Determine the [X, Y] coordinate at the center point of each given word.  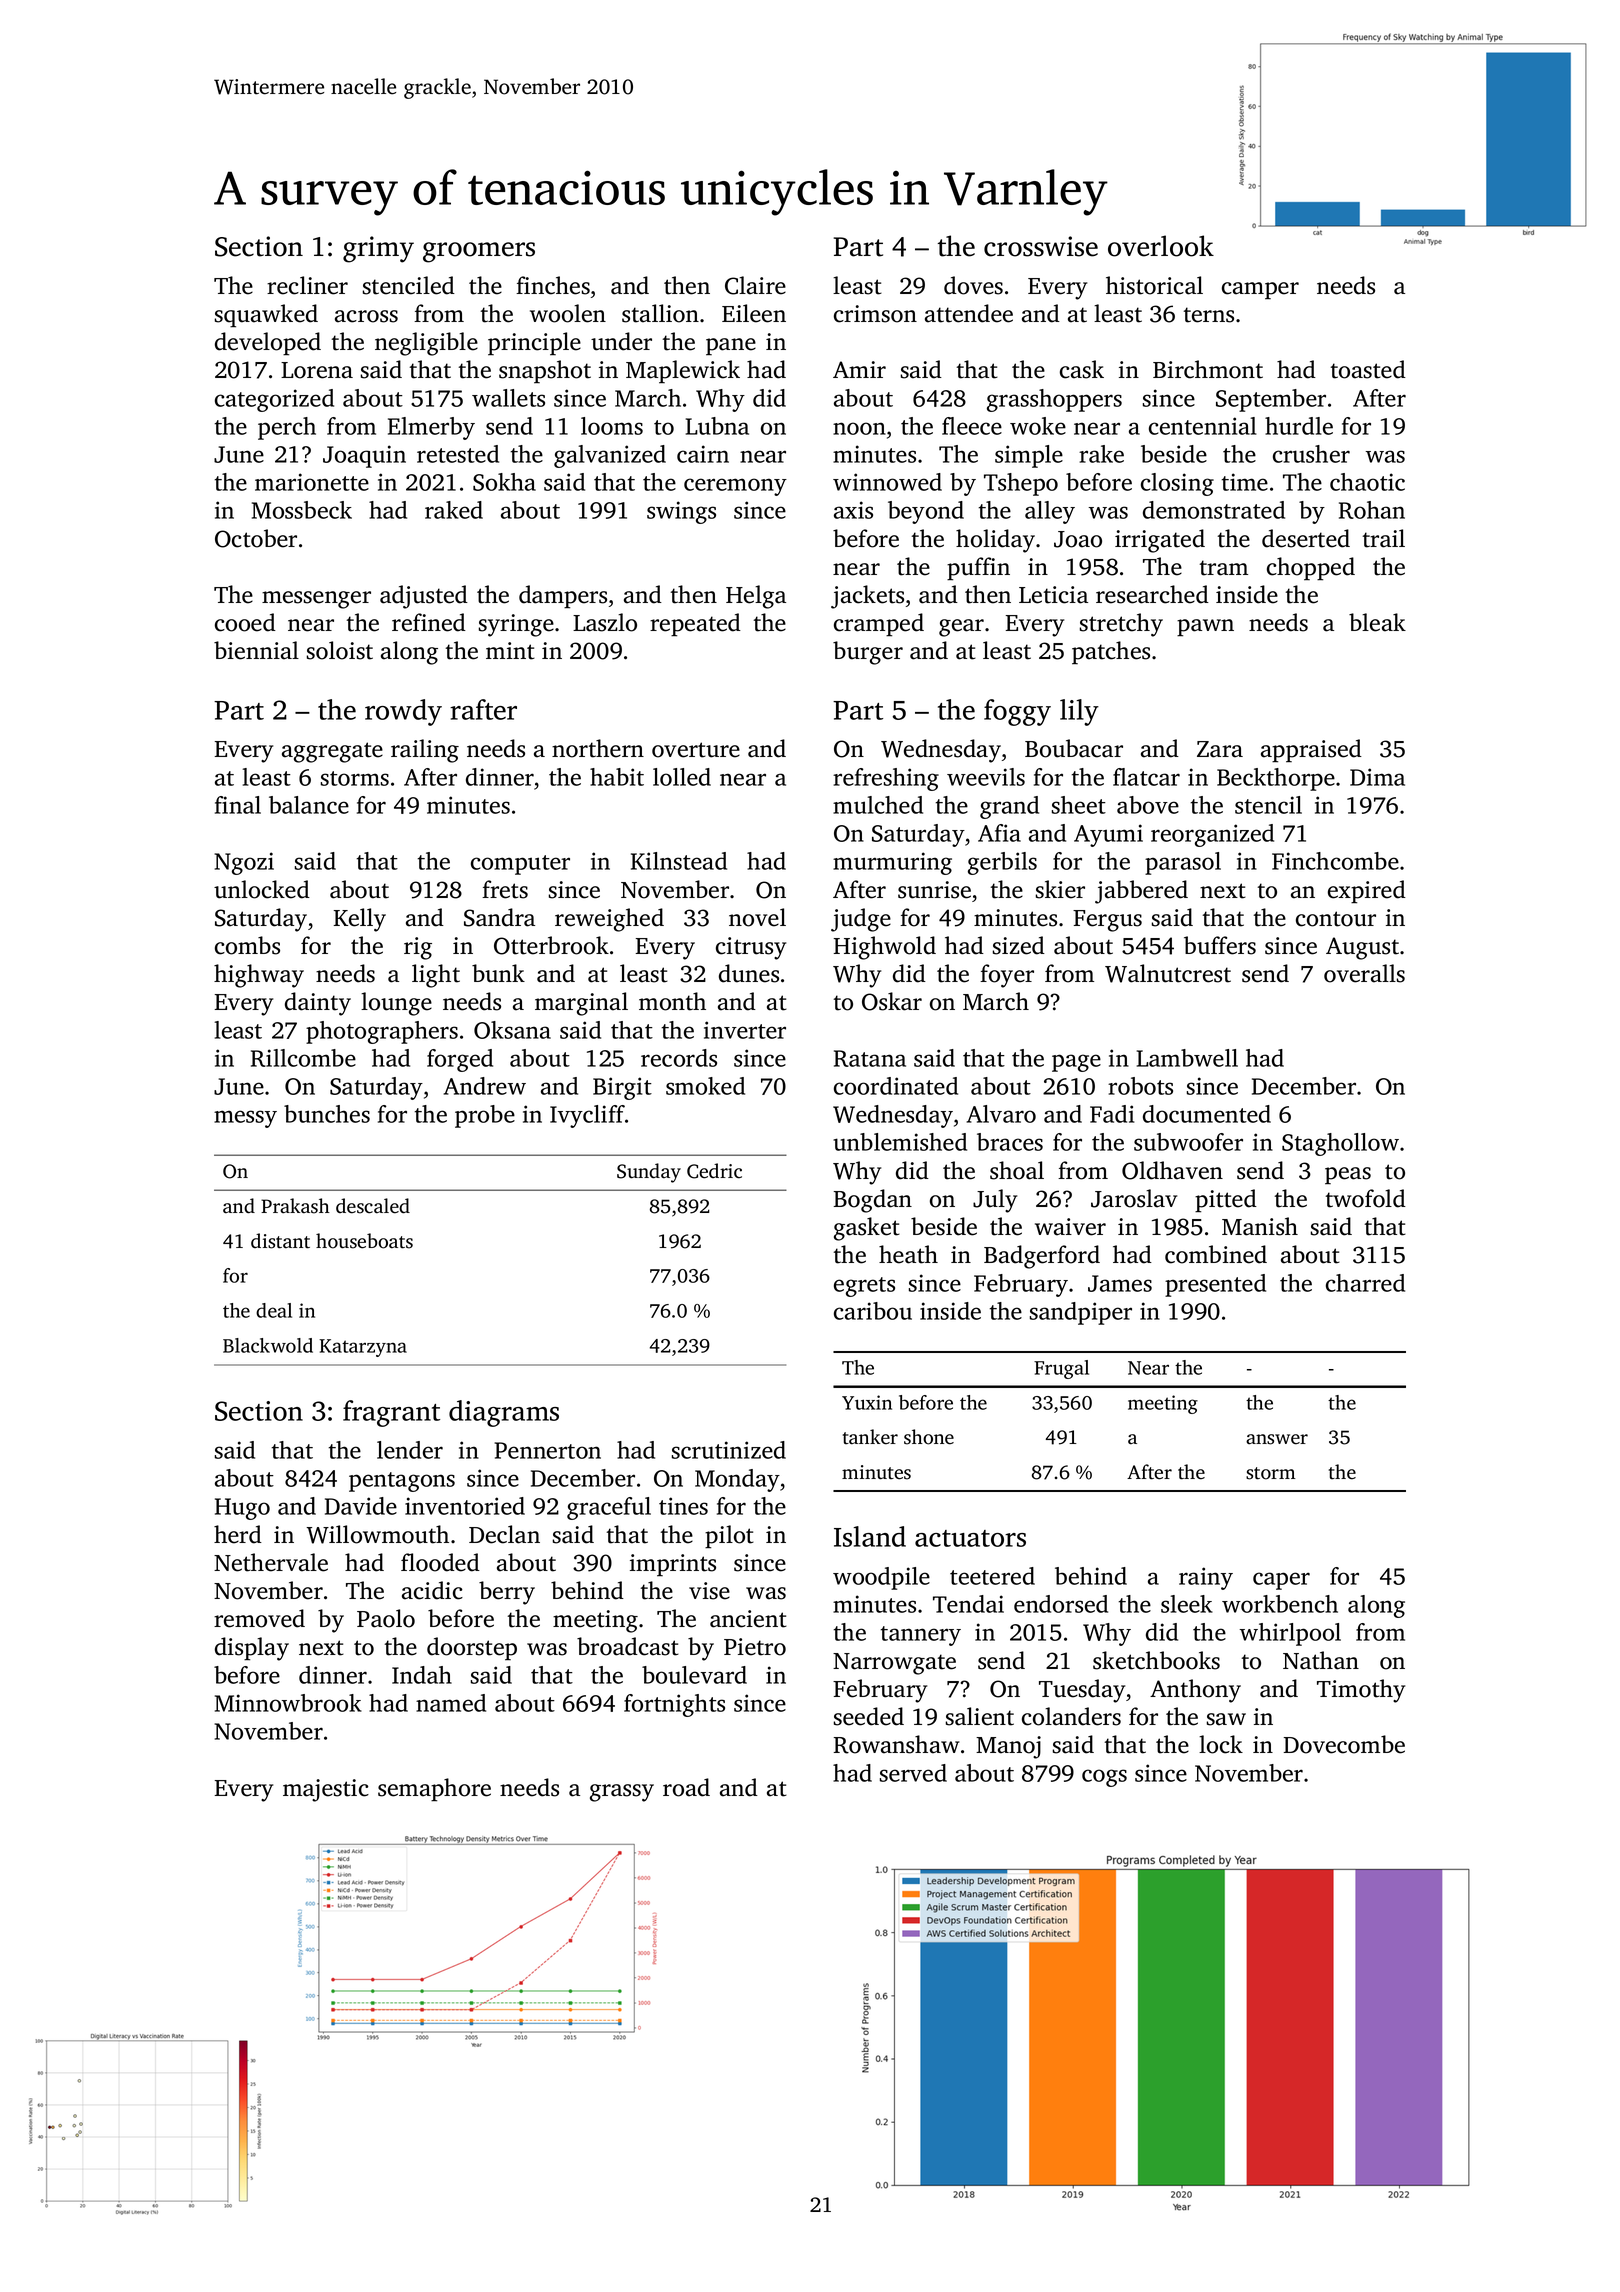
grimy [378, 249]
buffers [1220, 945]
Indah [422, 1675]
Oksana [512, 1030]
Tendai [968, 1604]
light [436, 976]
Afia [999, 833]
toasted [1368, 369]
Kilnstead [679, 861]
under [621, 341]
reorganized [1212, 835]
